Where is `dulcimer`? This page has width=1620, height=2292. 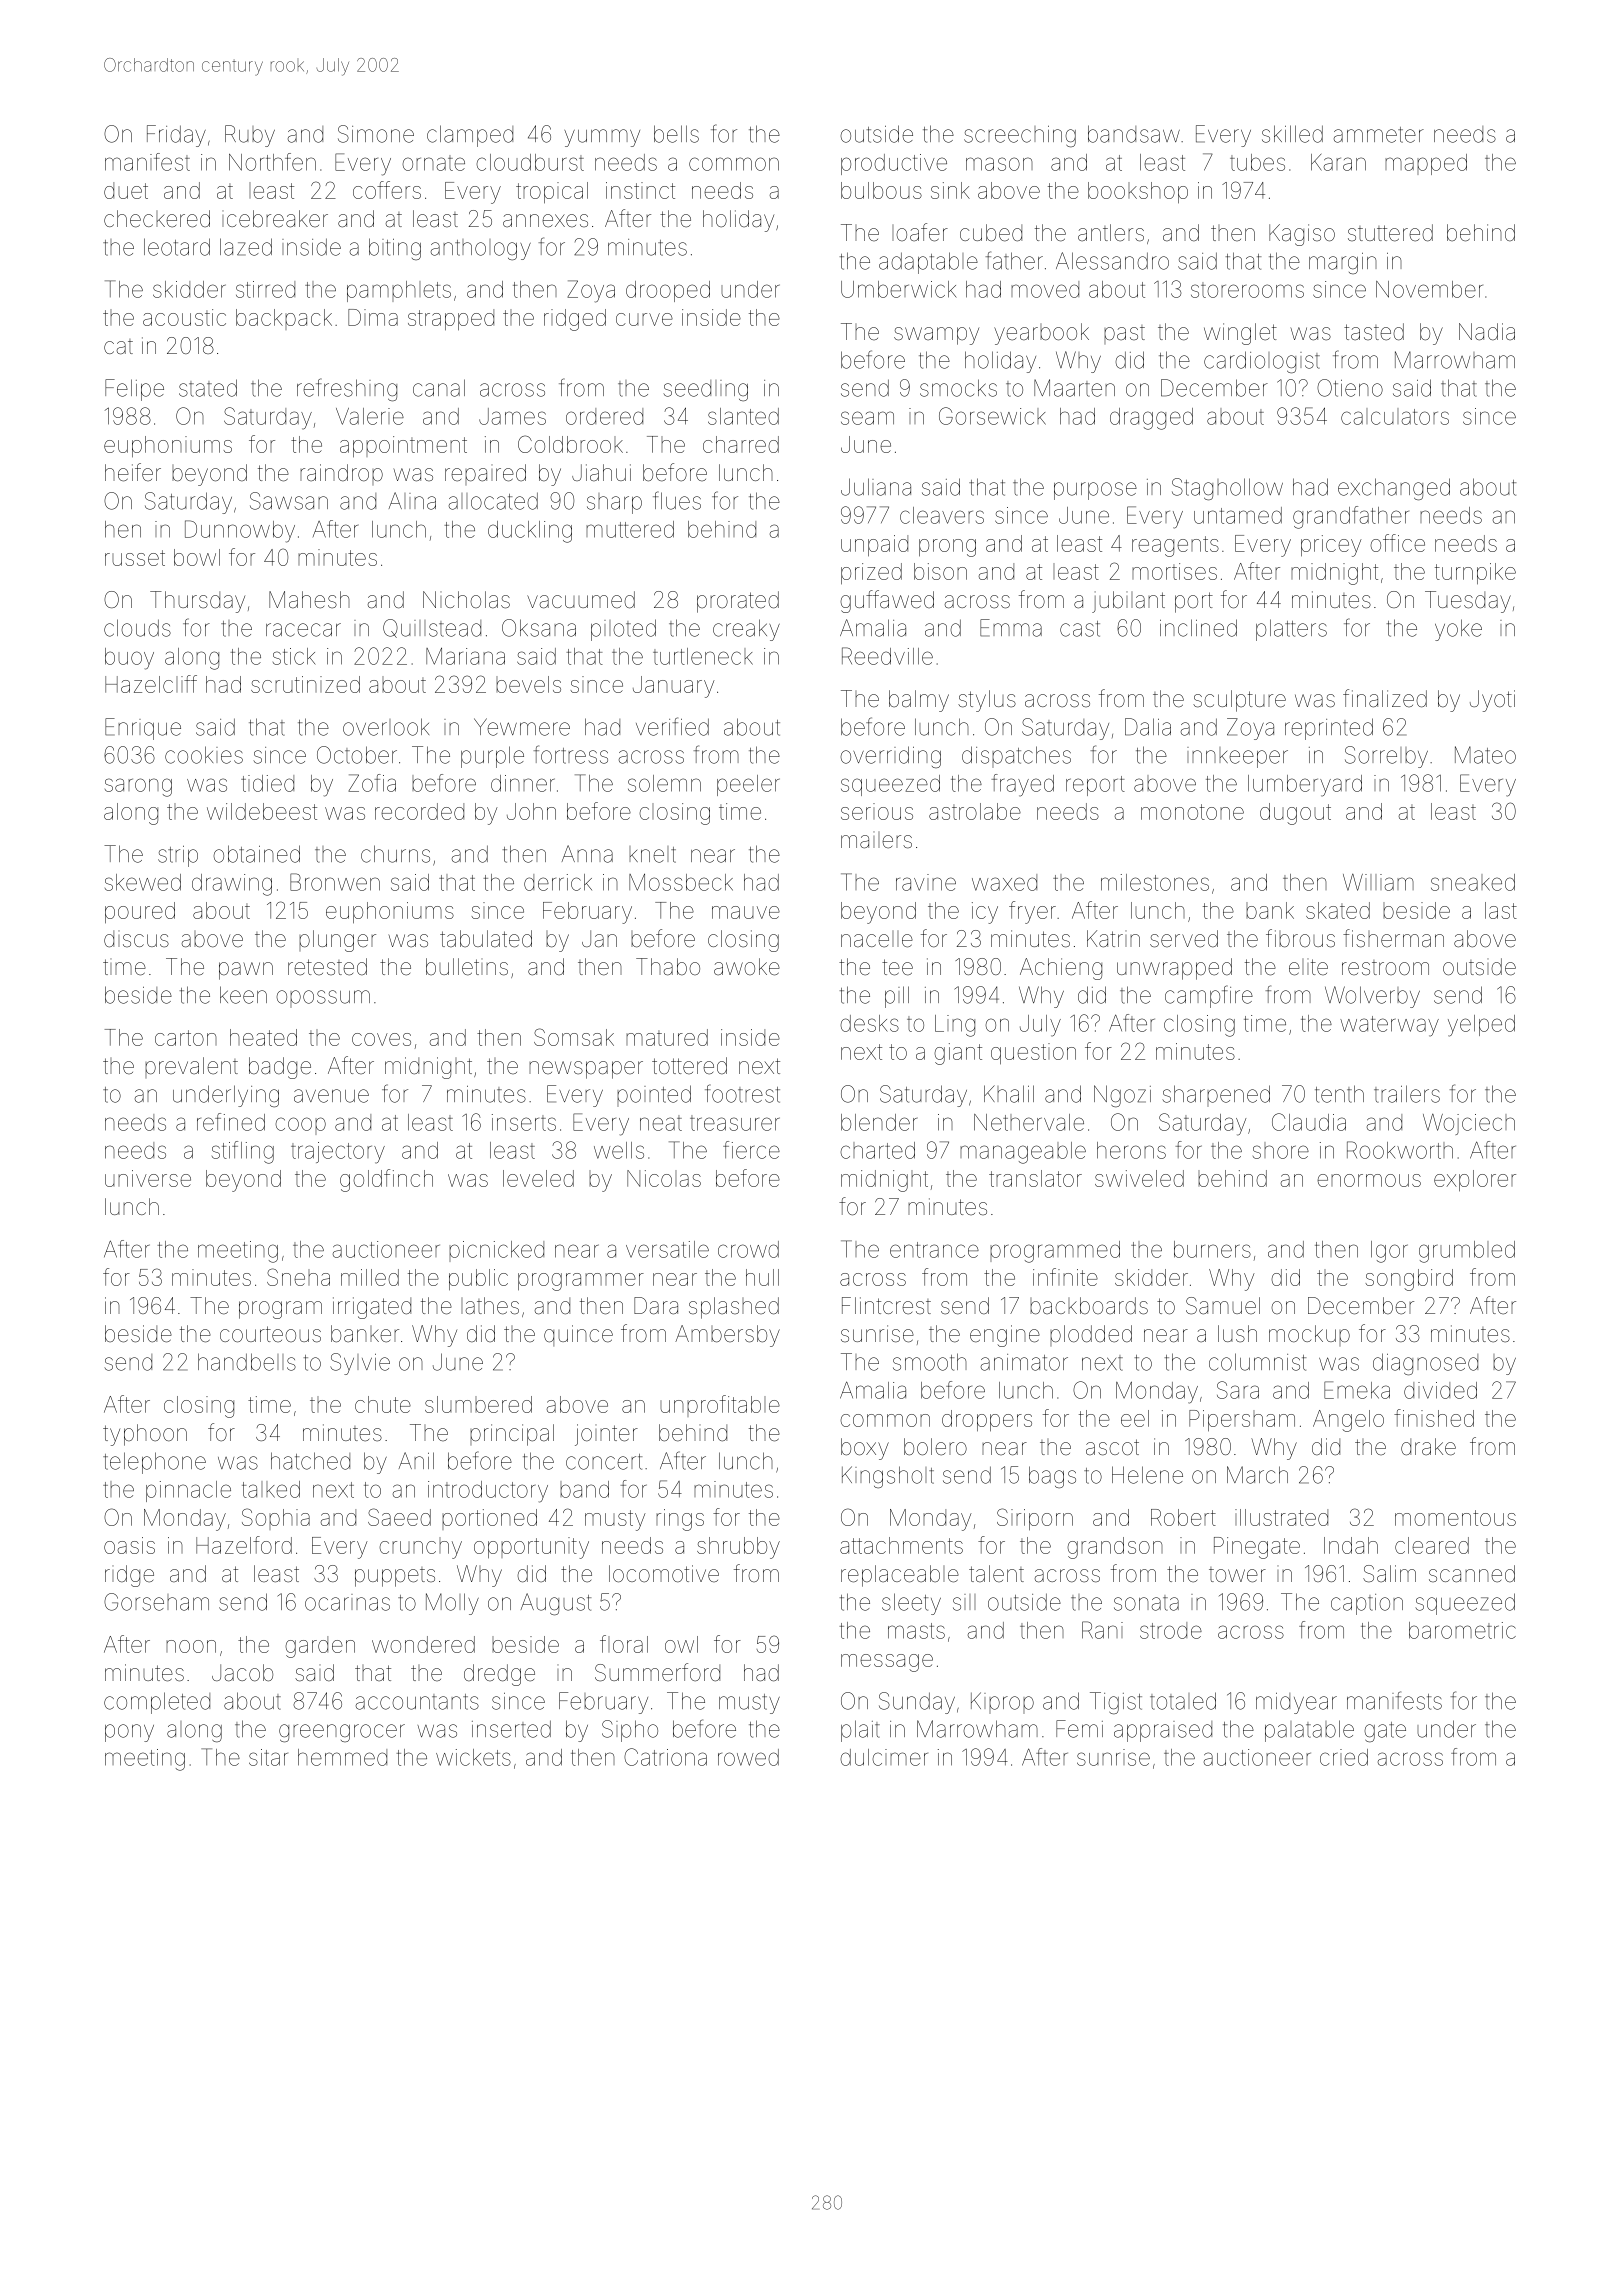 dulcimer is located at coordinates (884, 1757).
